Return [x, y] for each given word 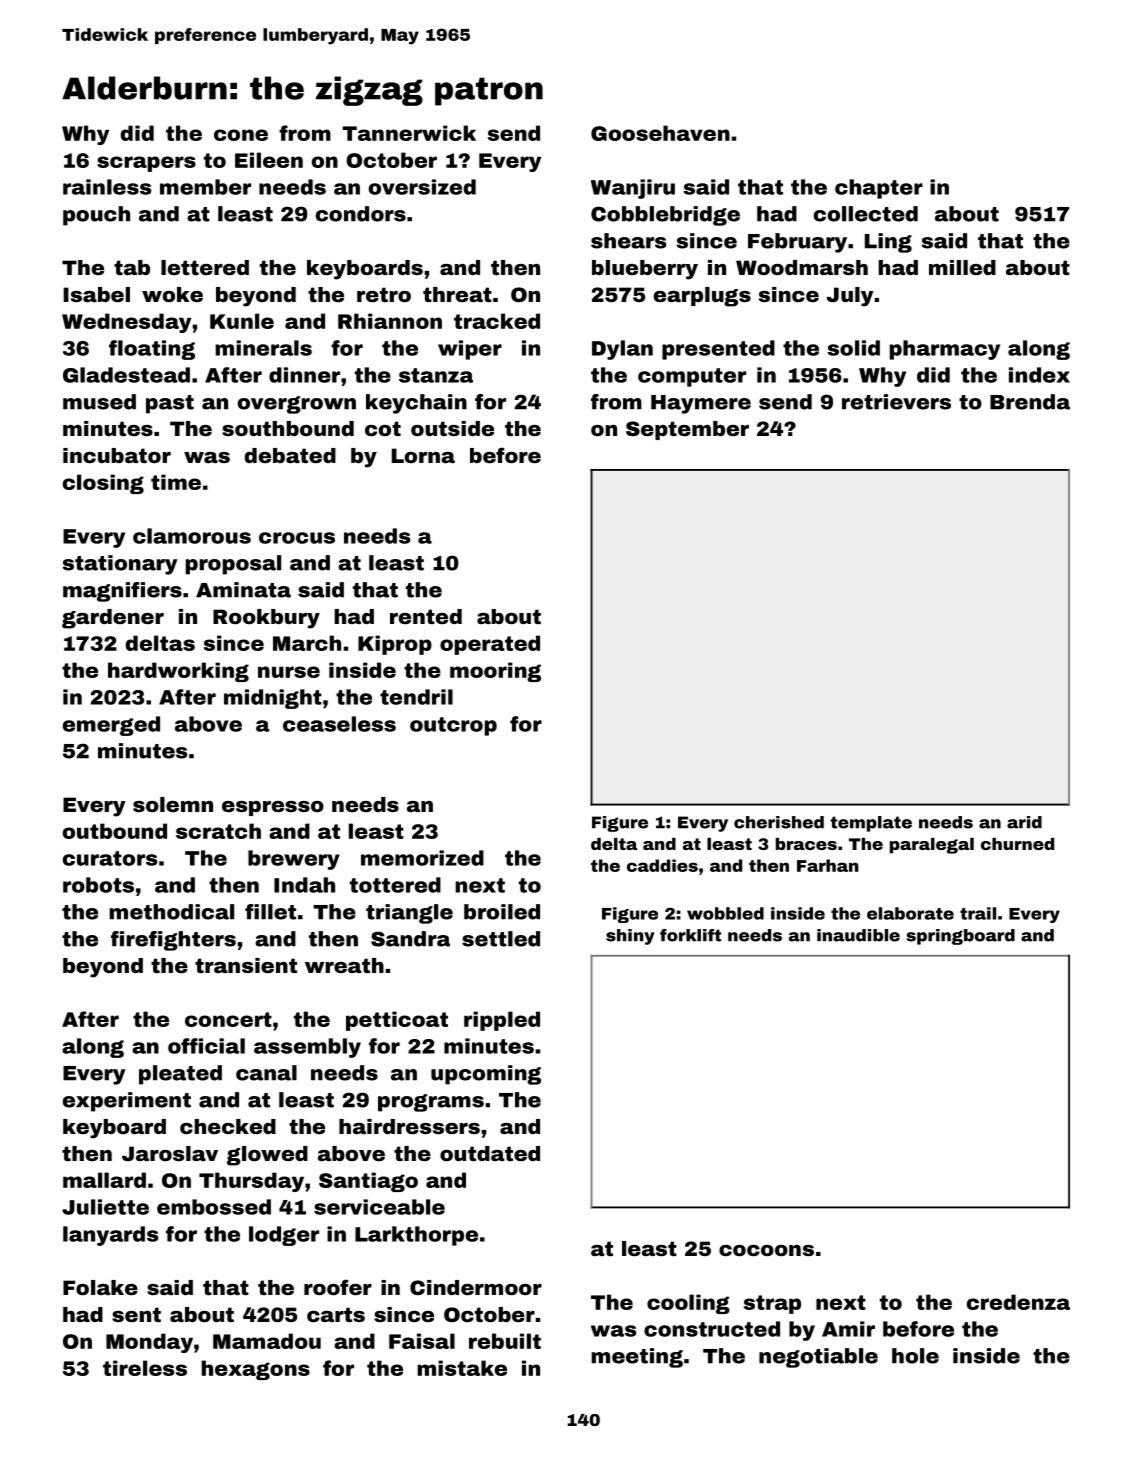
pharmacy [945, 350]
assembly [307, 1048]
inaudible [858, 935]
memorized [422, 858]
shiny [630, 937]
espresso [273, 808]
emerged [111, 726]
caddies [662, 865]
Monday [149, 1343]
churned [1017, 844]
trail [978, 913]
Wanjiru [633, 189]
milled [962, 267]
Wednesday [126, 323]
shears [628, 241]
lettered [205, 267]
